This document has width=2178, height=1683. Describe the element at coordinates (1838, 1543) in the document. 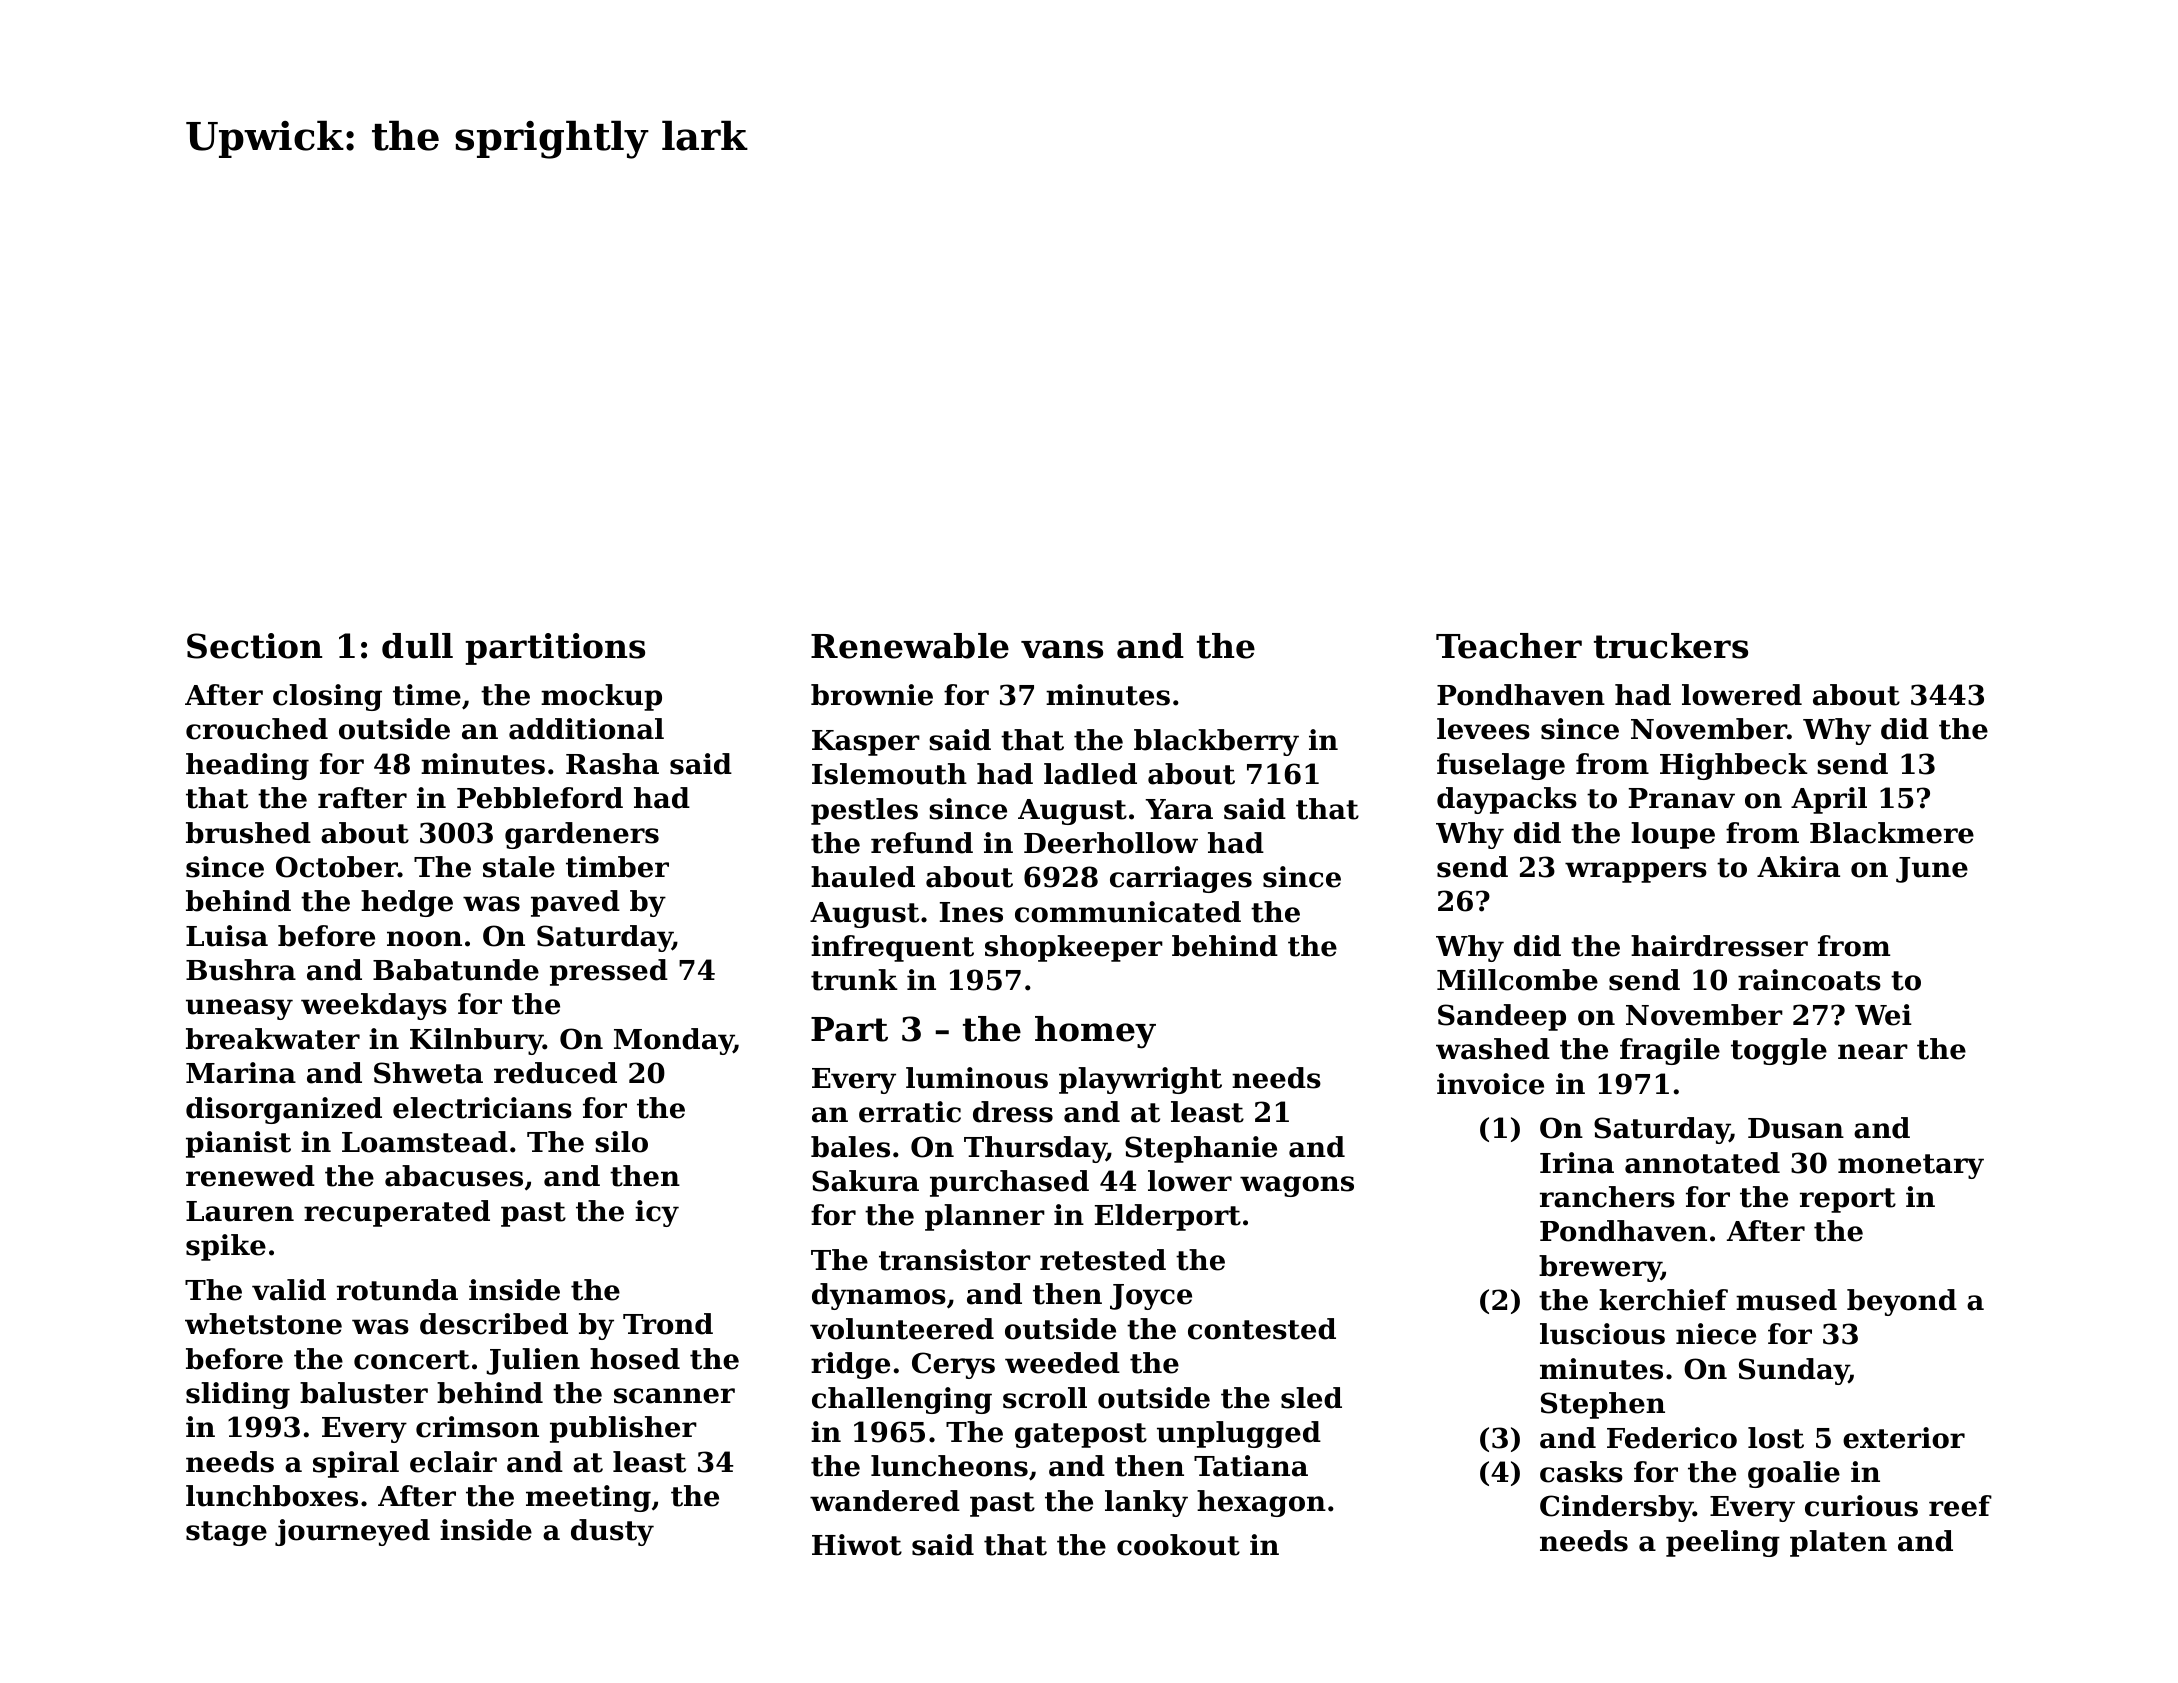

I see `platen` at that location.
